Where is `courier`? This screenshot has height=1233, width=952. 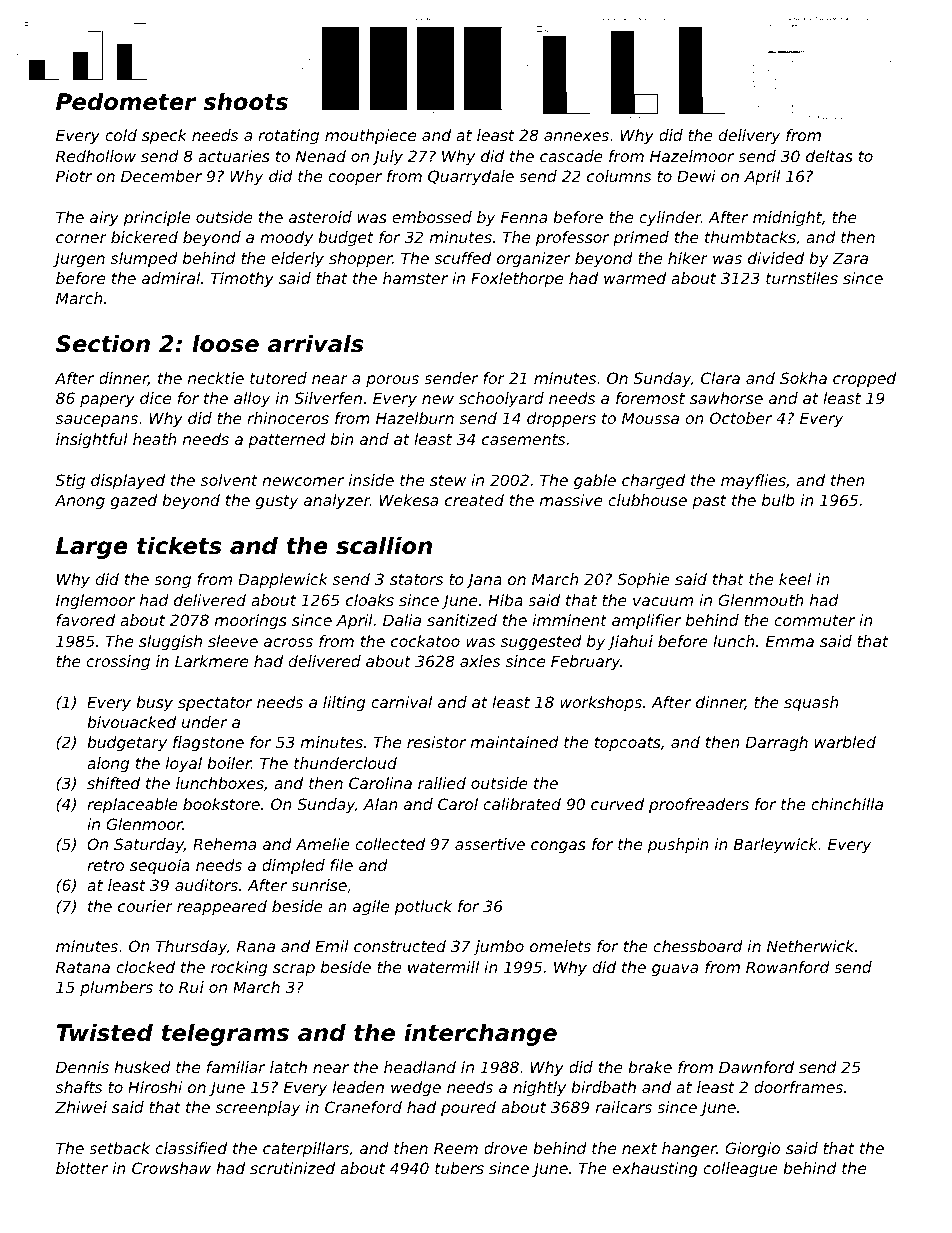 courier is located at coordinates (145, 906).
